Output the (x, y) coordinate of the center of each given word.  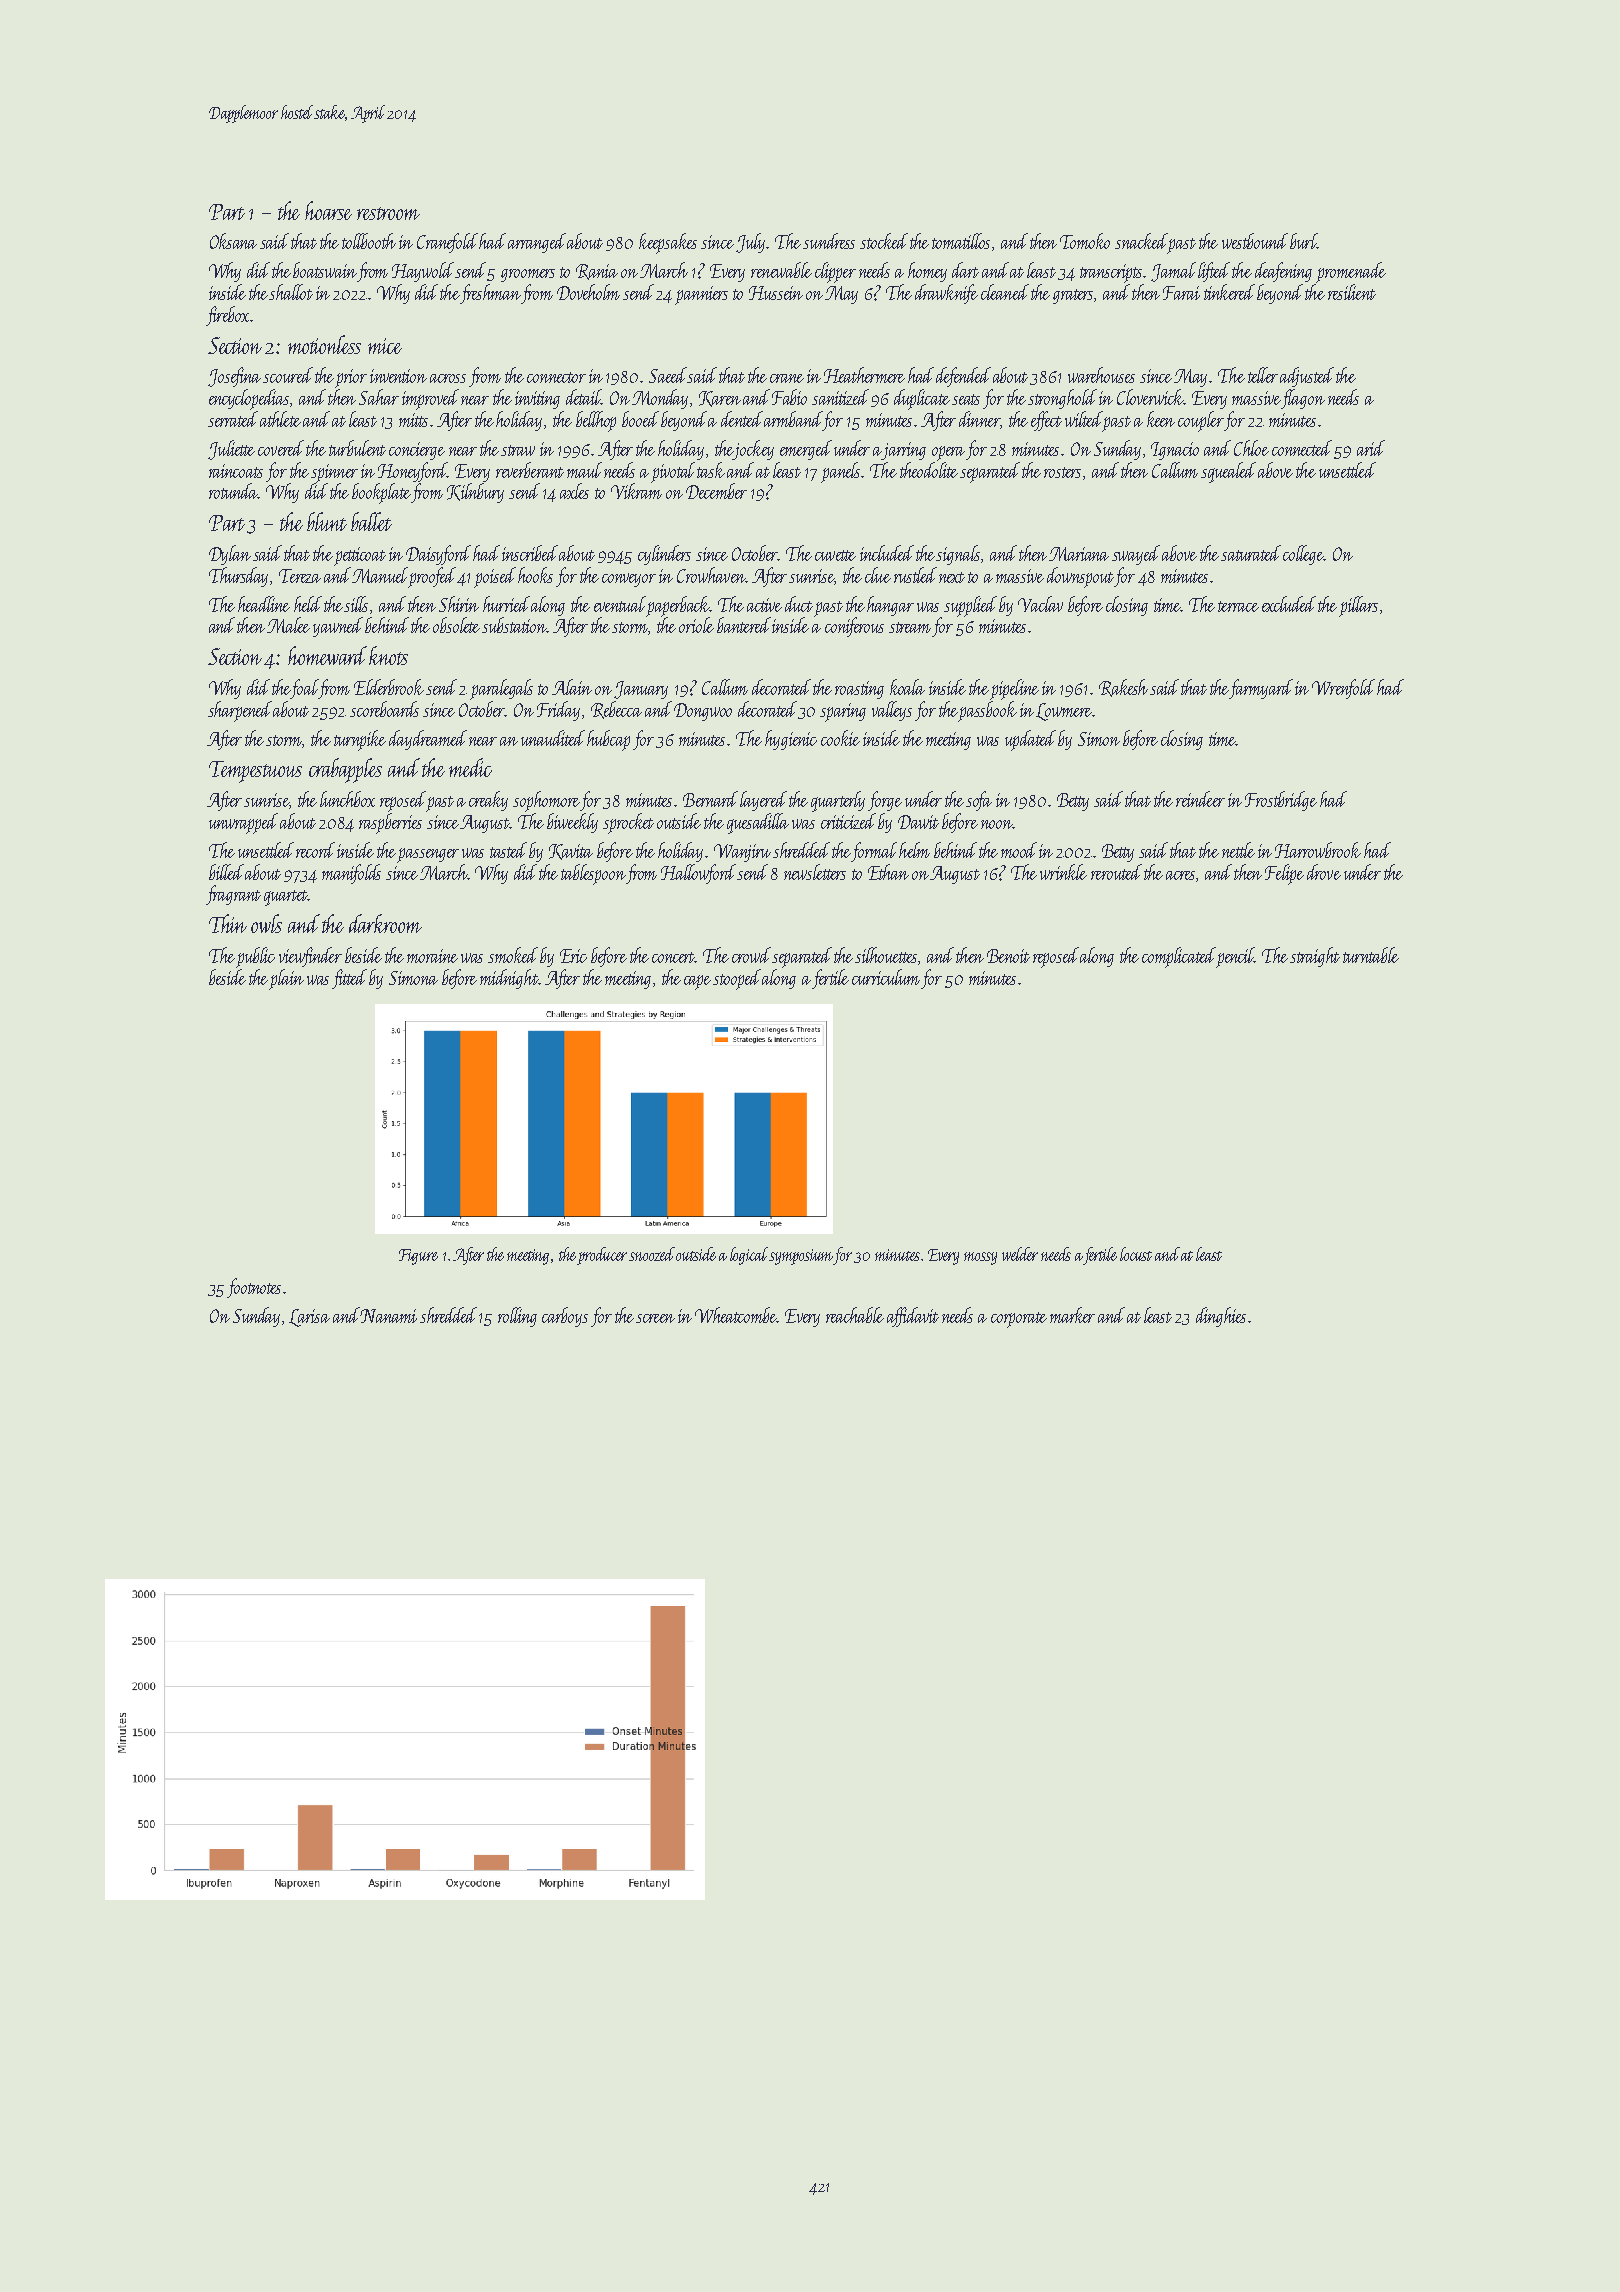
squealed (1228, 472)
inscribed (530, 553)
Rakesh (1123, 688)
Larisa (309, 1318)
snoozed (653, 1254)
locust (1136, 1254)
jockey (754, 450)
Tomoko (1085, 241)
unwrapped (243, 823)
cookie (840, 738)
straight (1315, 957)
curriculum (886, 977)
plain (286, 979)
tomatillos (961, 241)
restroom (388, 213)
